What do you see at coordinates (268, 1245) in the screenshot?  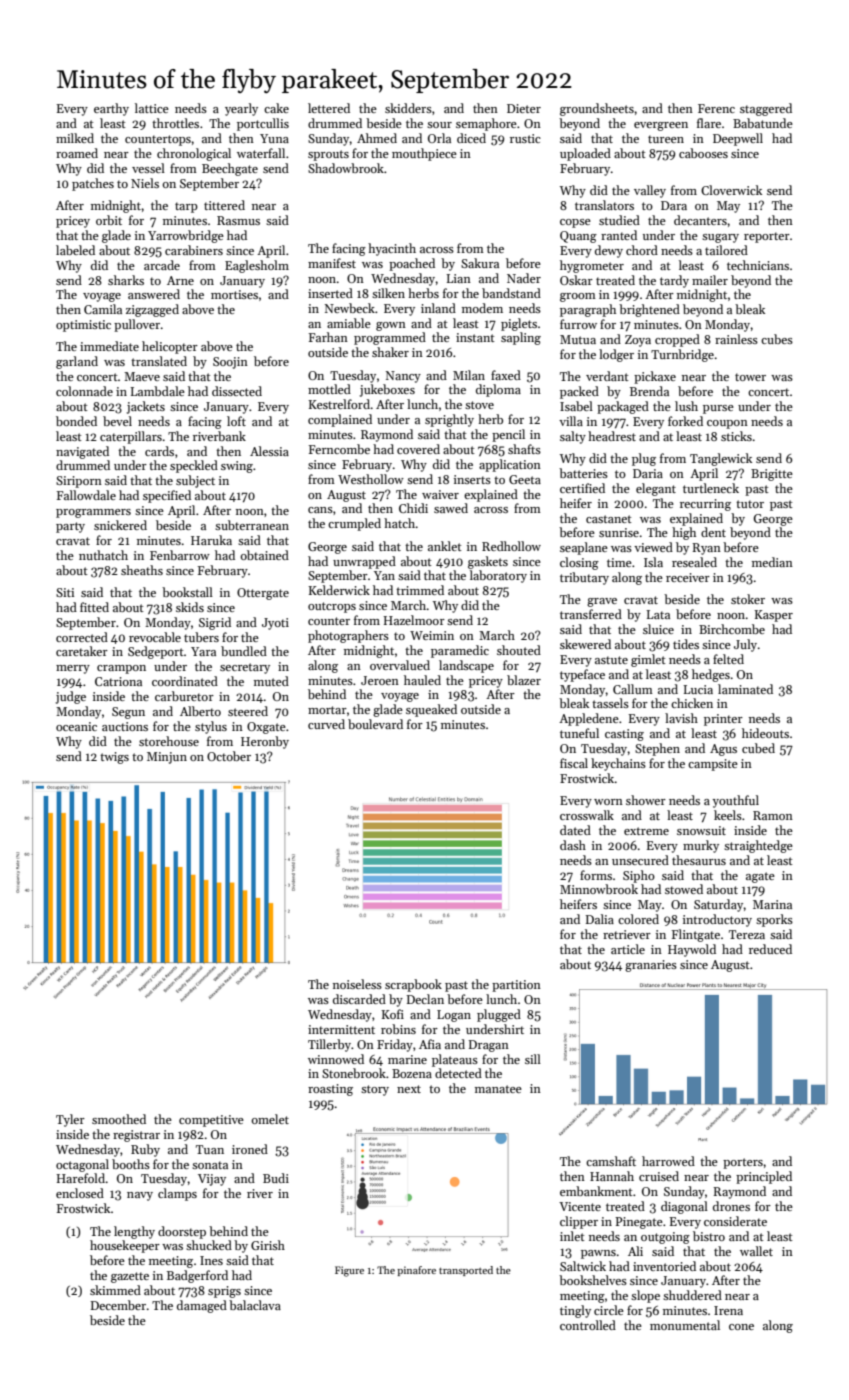 I see `Girish` at bounding box center [268, 1245].
